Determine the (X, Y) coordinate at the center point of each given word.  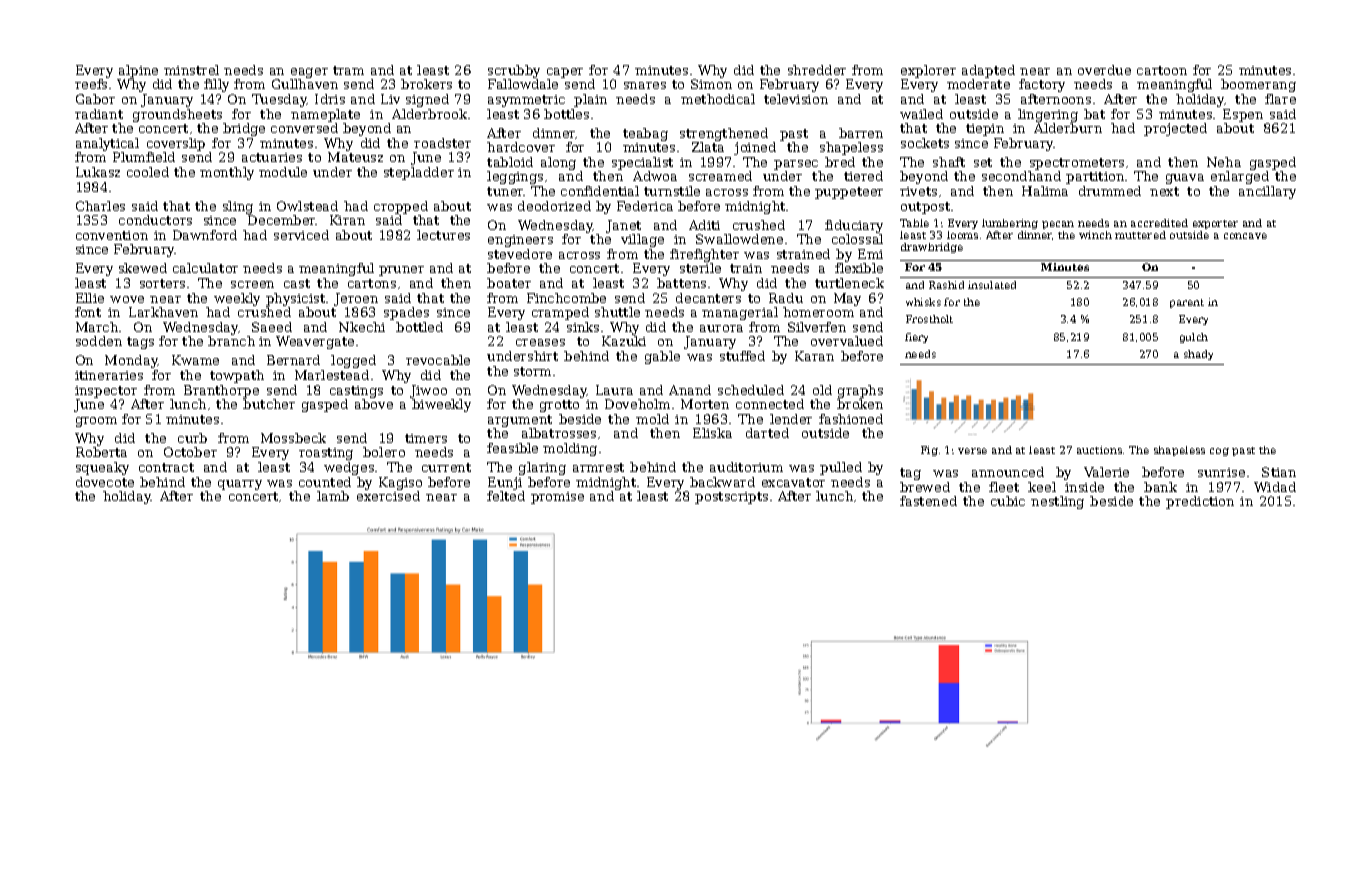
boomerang (1258, 85)
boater (509, 283)
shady (1198, 355)
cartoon (1162, 70)
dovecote (105, 482)
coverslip (176, 144)
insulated (992, 285)
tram (348, 70)
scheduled (751, 390)
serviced (301, 235)
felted (506, 496)
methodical (718, 99)
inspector (106, 392)
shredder (817, 70)
